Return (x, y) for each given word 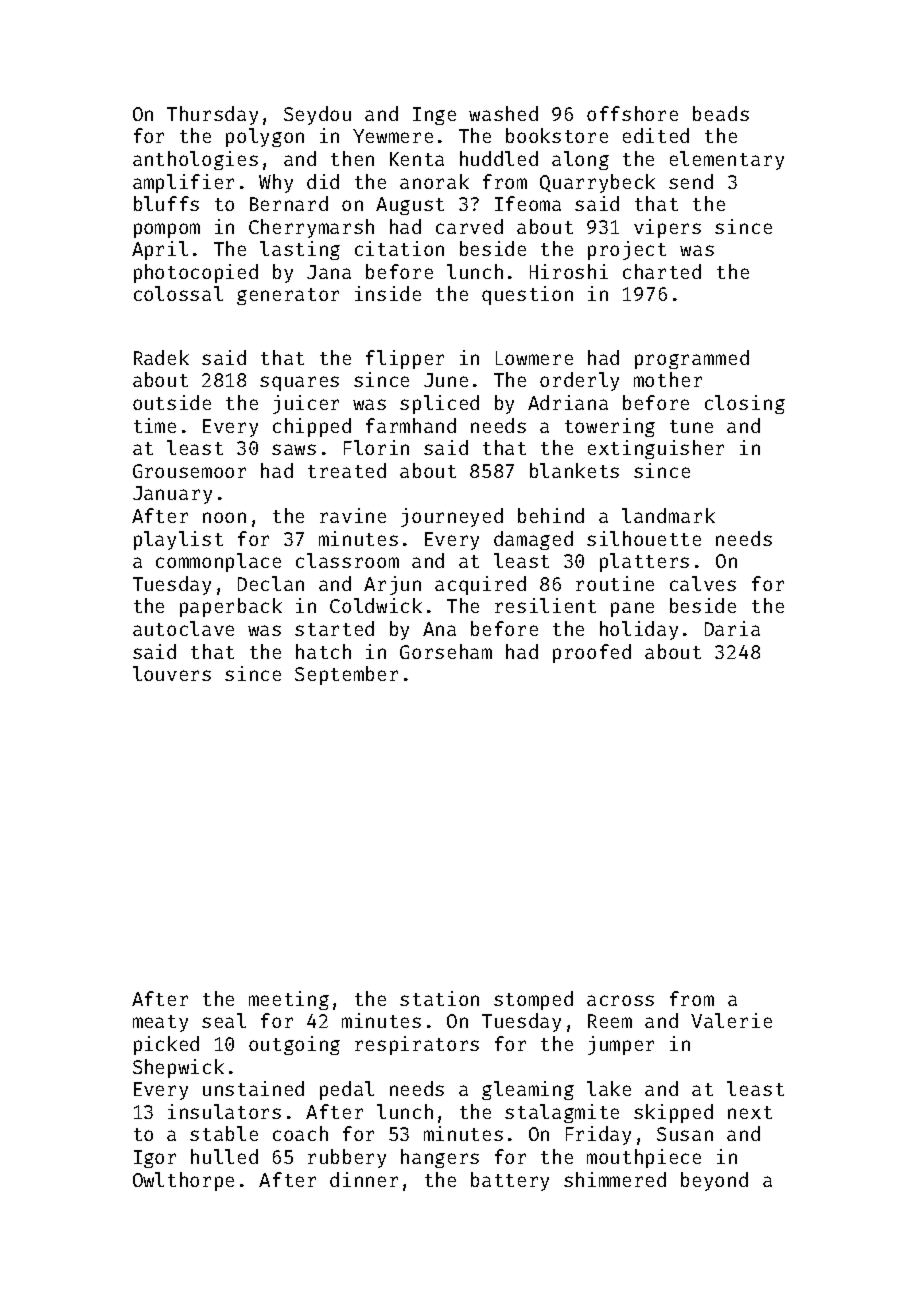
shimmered (615, 1179)
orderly (579, 381)
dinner (364, 1179)
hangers (440, 1158)
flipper (405, 359)
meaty (160, 1023)
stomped (533, 1000)
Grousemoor (189, 471)
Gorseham (446, 651)
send (691, 181)
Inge (434, 116)
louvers (172, 673)
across (620, 1000)
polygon (265, 137)
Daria (732, 628)
